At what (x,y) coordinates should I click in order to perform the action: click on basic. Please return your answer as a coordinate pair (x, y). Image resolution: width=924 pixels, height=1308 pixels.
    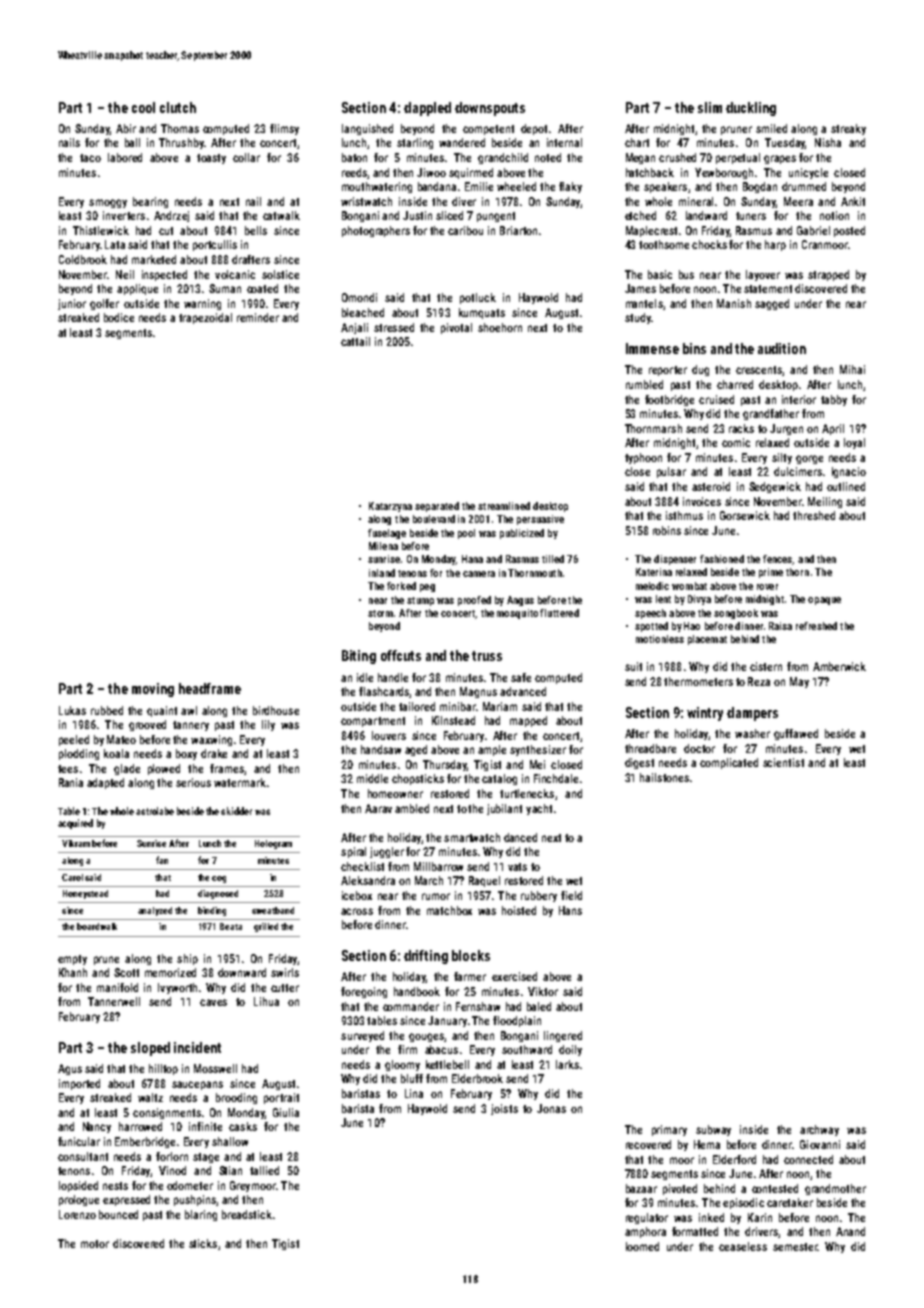
    Looking at the image, I should click on (660, 274).
